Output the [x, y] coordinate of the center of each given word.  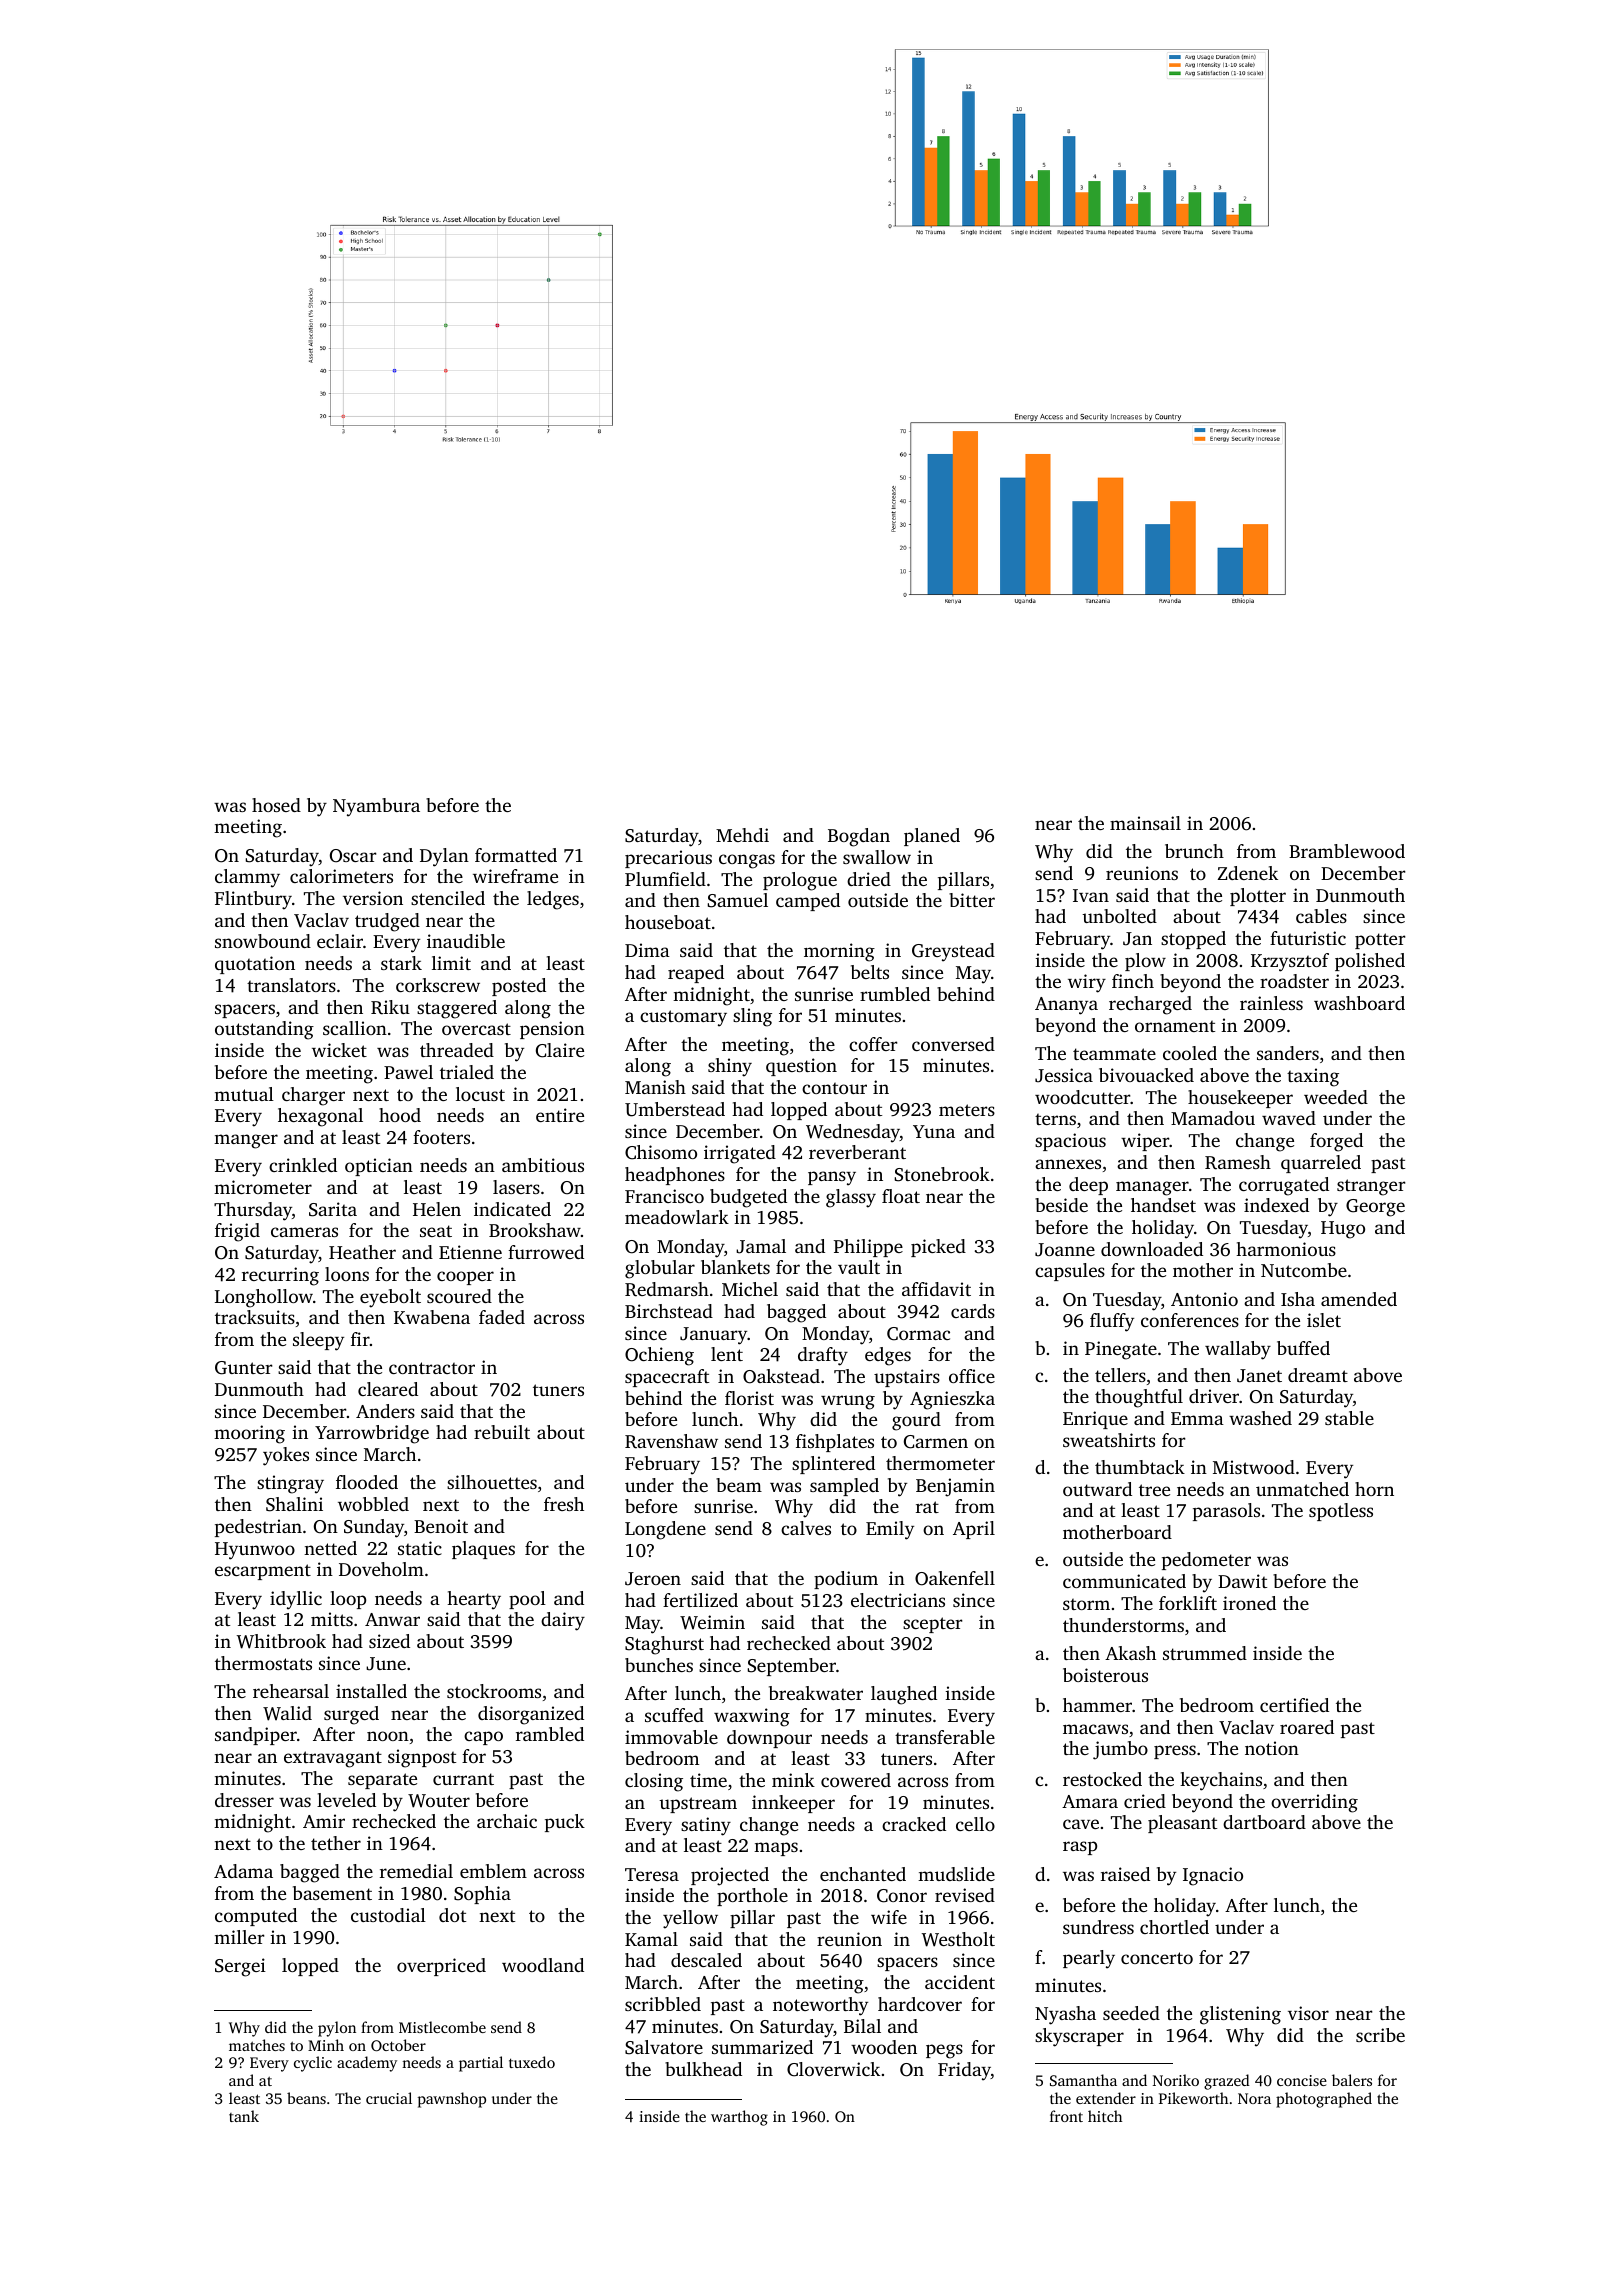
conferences [1190, 1320]
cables [1321, 916]
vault [859, 1267]
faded [502, 1317]
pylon [337, 2029]
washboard [1359, 1003]
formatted [516, 855]
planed [932, 837]
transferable [945, 1737]
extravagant [333, 1759]
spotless [1341, 1512]
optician [379, 1167]
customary [683, 1018]
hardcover [920, 2004]
